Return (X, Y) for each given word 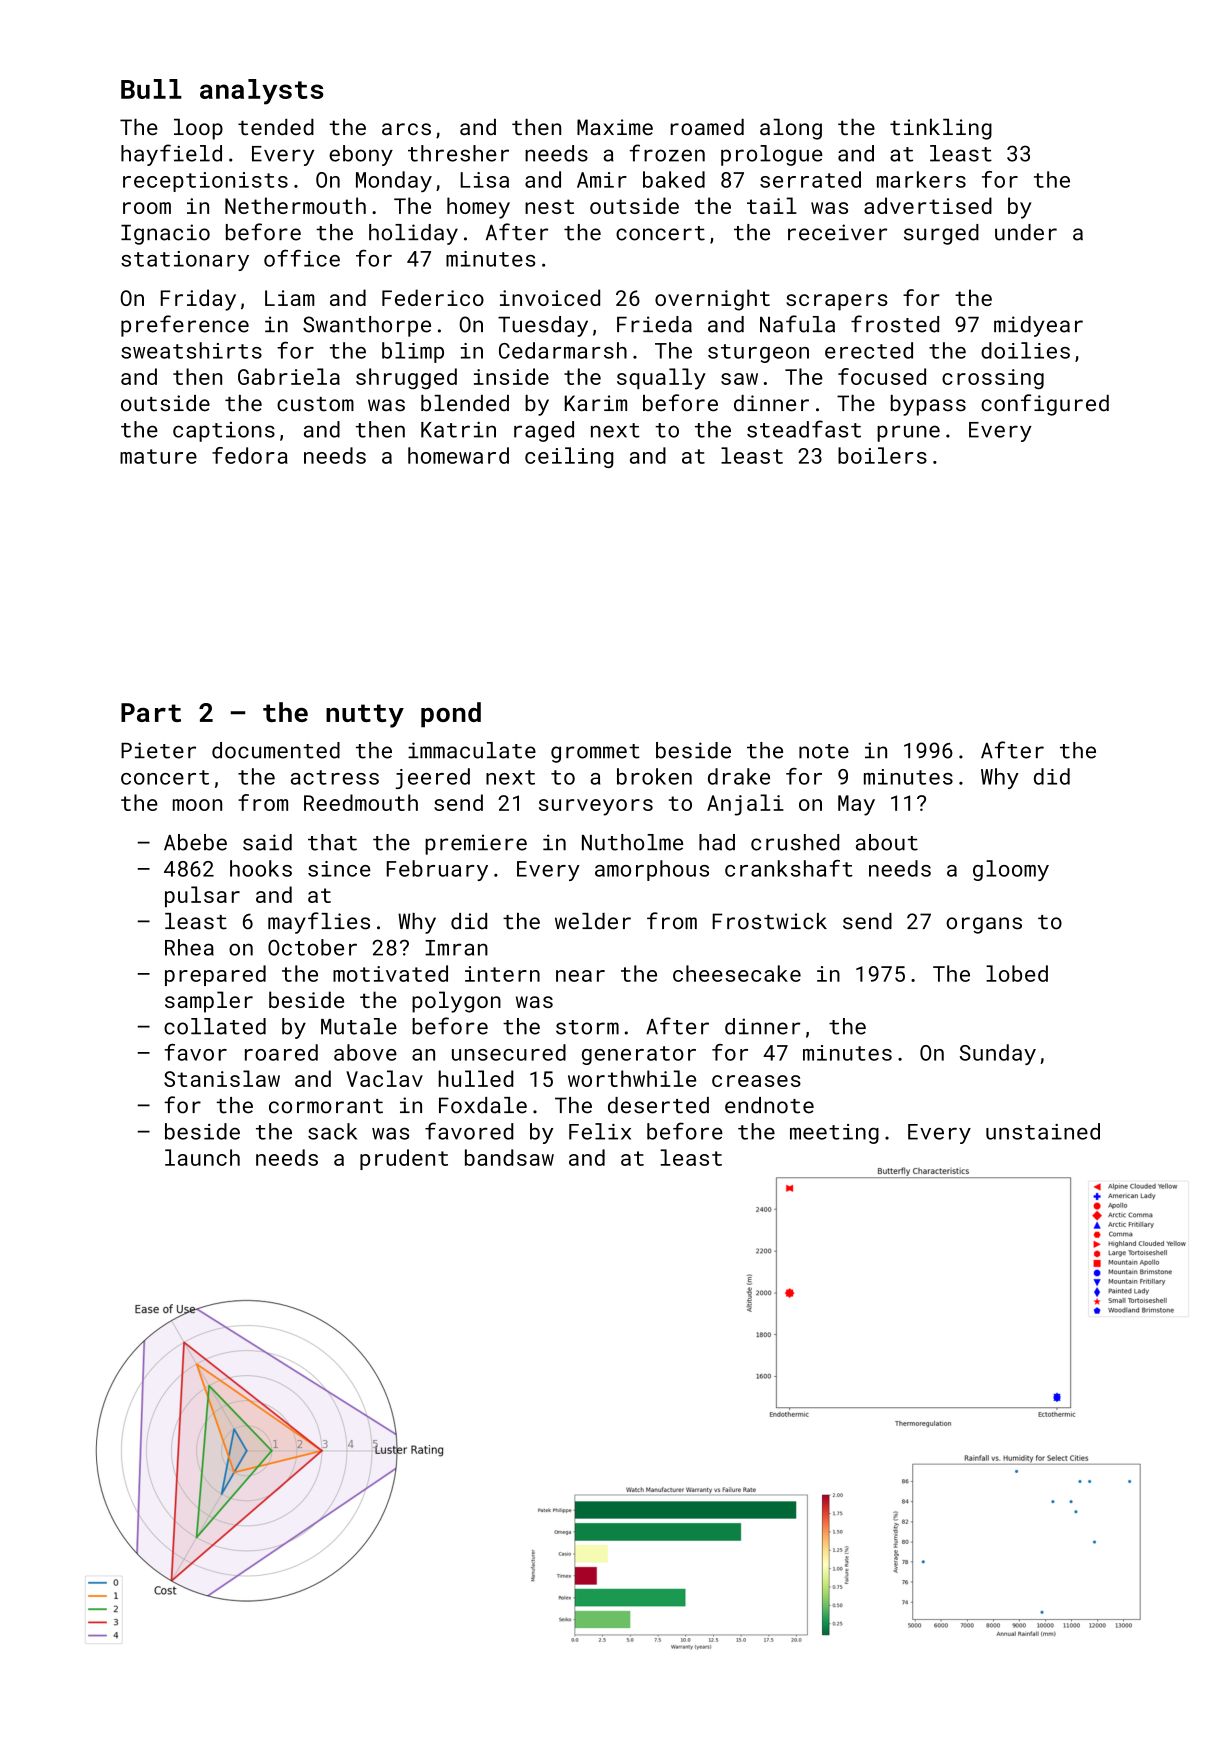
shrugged (406, 379)
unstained (1043, 1131)
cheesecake (737, 973)
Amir (602, 180)
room (147, 208)
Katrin (458, 429)
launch (202, 1157)
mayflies (319, 923)
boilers (882, 455)
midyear (1038, 326)
